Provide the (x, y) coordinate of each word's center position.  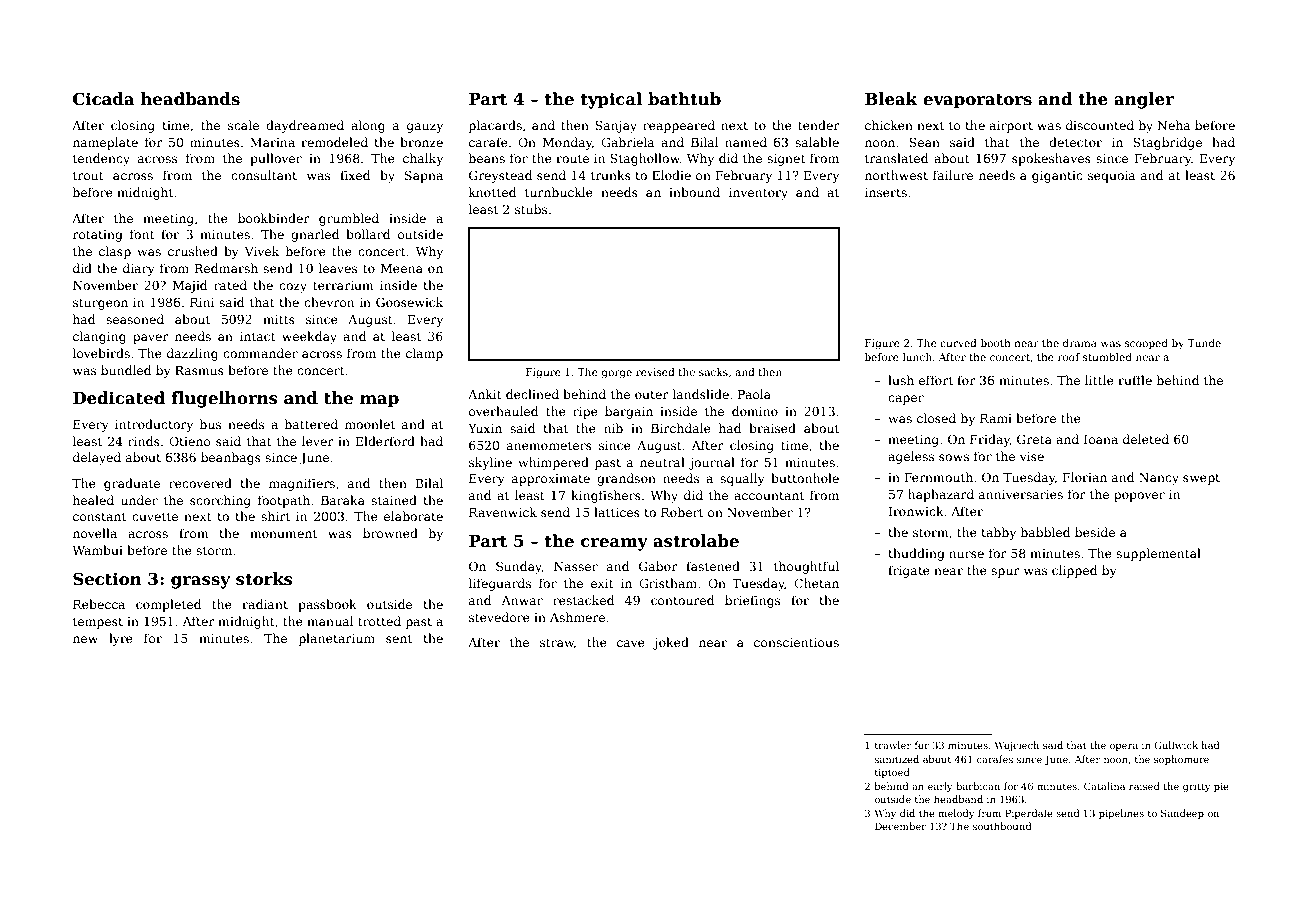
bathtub (684, 99)
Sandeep (1182, 814)
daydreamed (305, 126)
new (85, 639)
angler (1144, 100)
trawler (893, 745)
